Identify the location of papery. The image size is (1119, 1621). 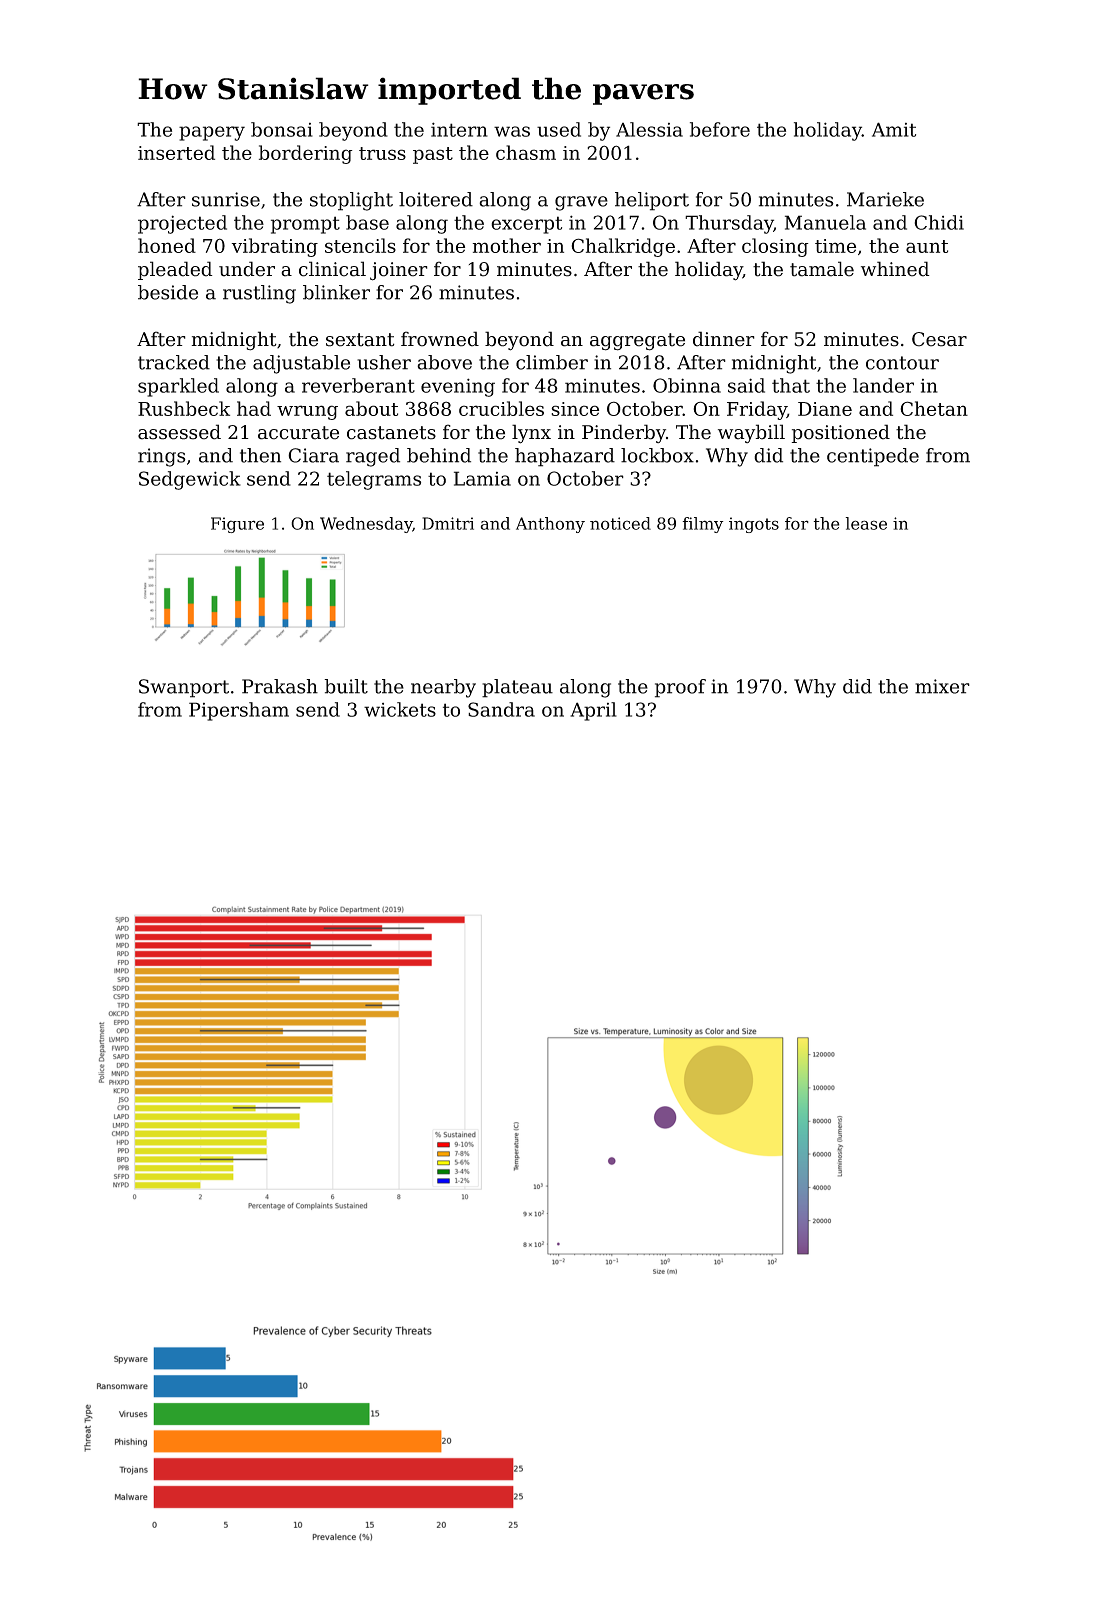
(212, 133).
